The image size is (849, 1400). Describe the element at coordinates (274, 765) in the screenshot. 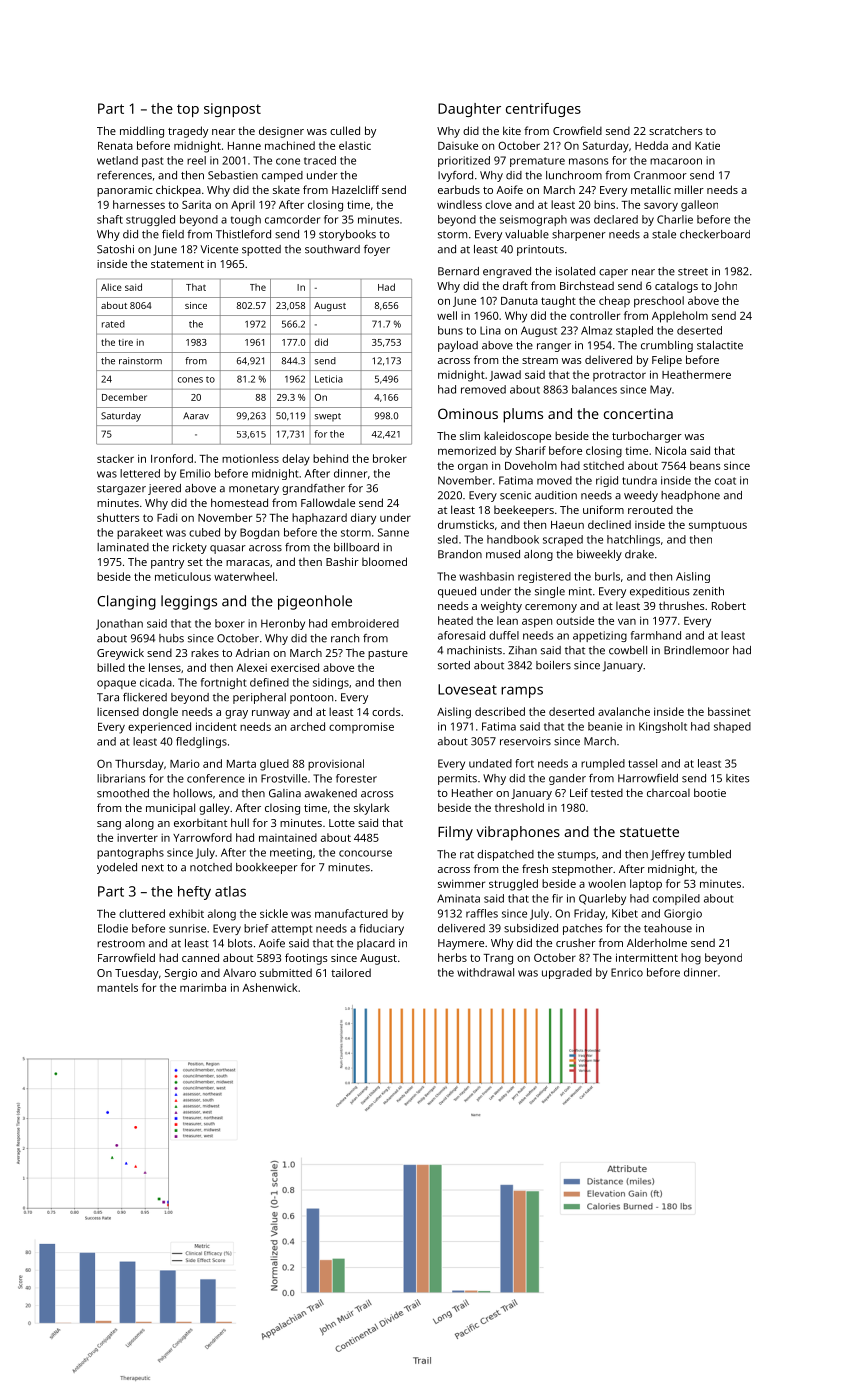

I see `glued` at that location.
